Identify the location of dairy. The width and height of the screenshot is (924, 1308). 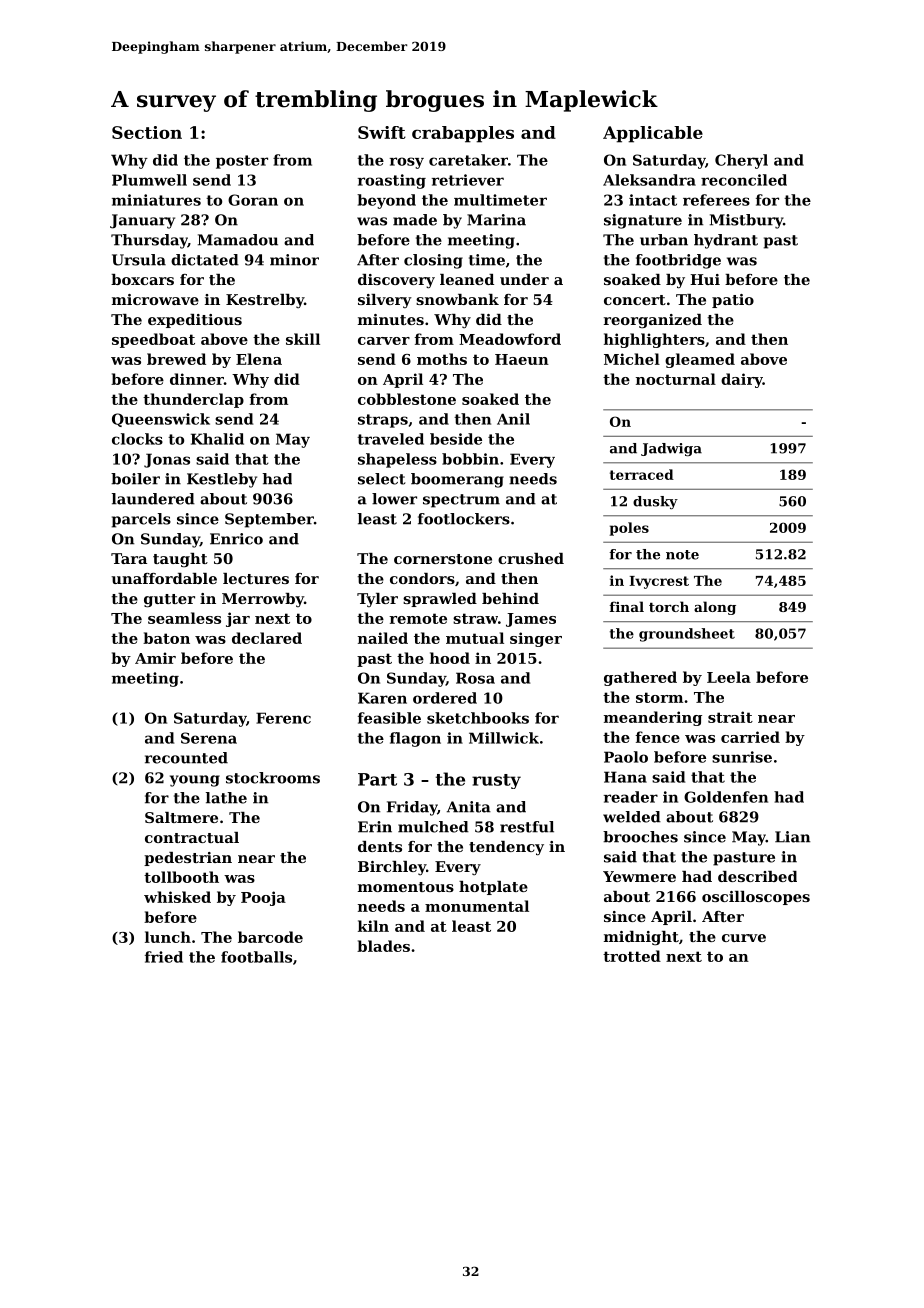
(742, 380).
